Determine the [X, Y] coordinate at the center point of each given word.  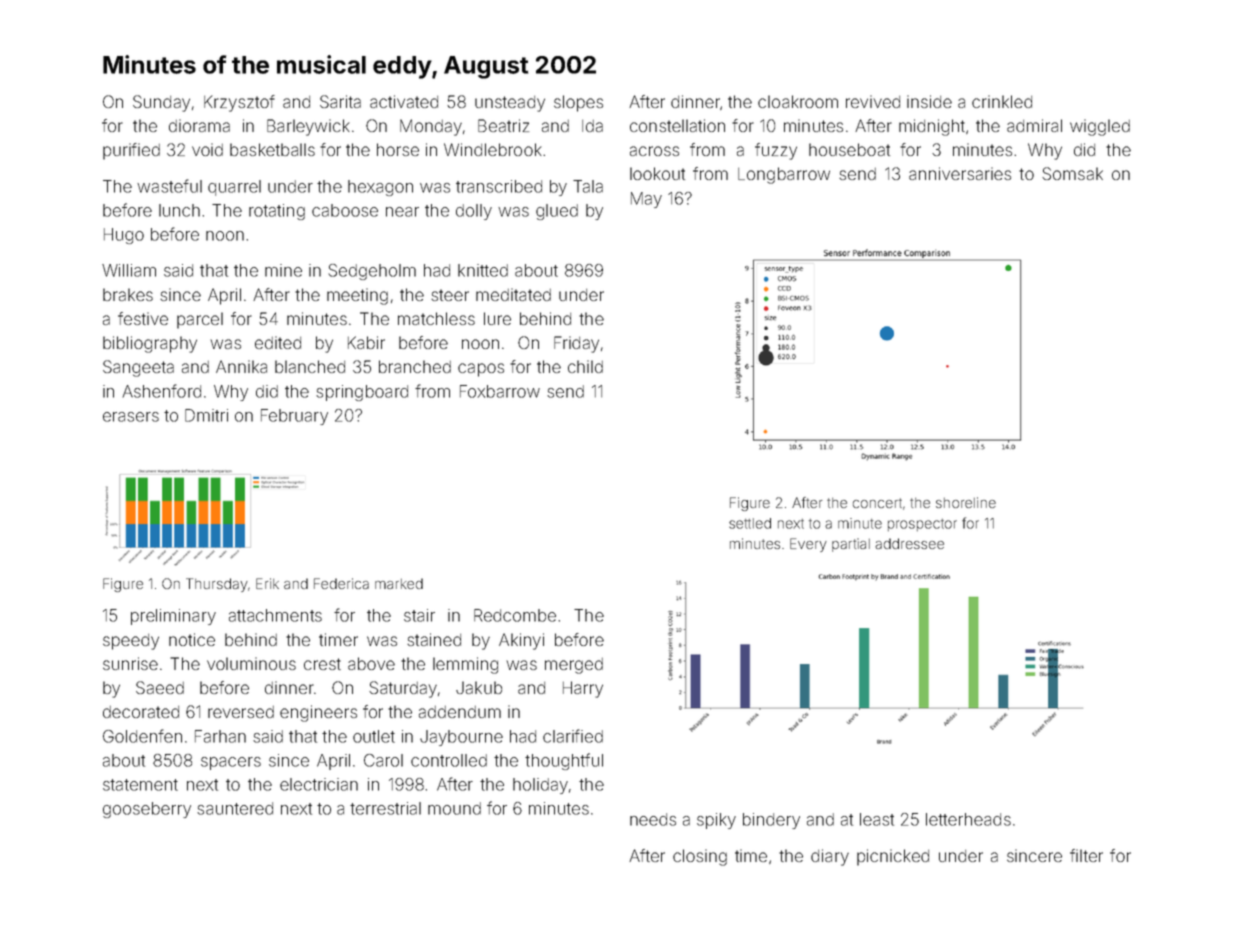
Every [808, 545]
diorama [199, 125]
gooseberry [147, 810]
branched [415, 366]
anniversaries [960, 173]
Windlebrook [493, 149]
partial [851, 545]
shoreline [966, 502]
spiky [716, 821]
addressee [909, 543]
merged [574, 666]
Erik [267, 583]
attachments [275, 615]
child [585, 366]
